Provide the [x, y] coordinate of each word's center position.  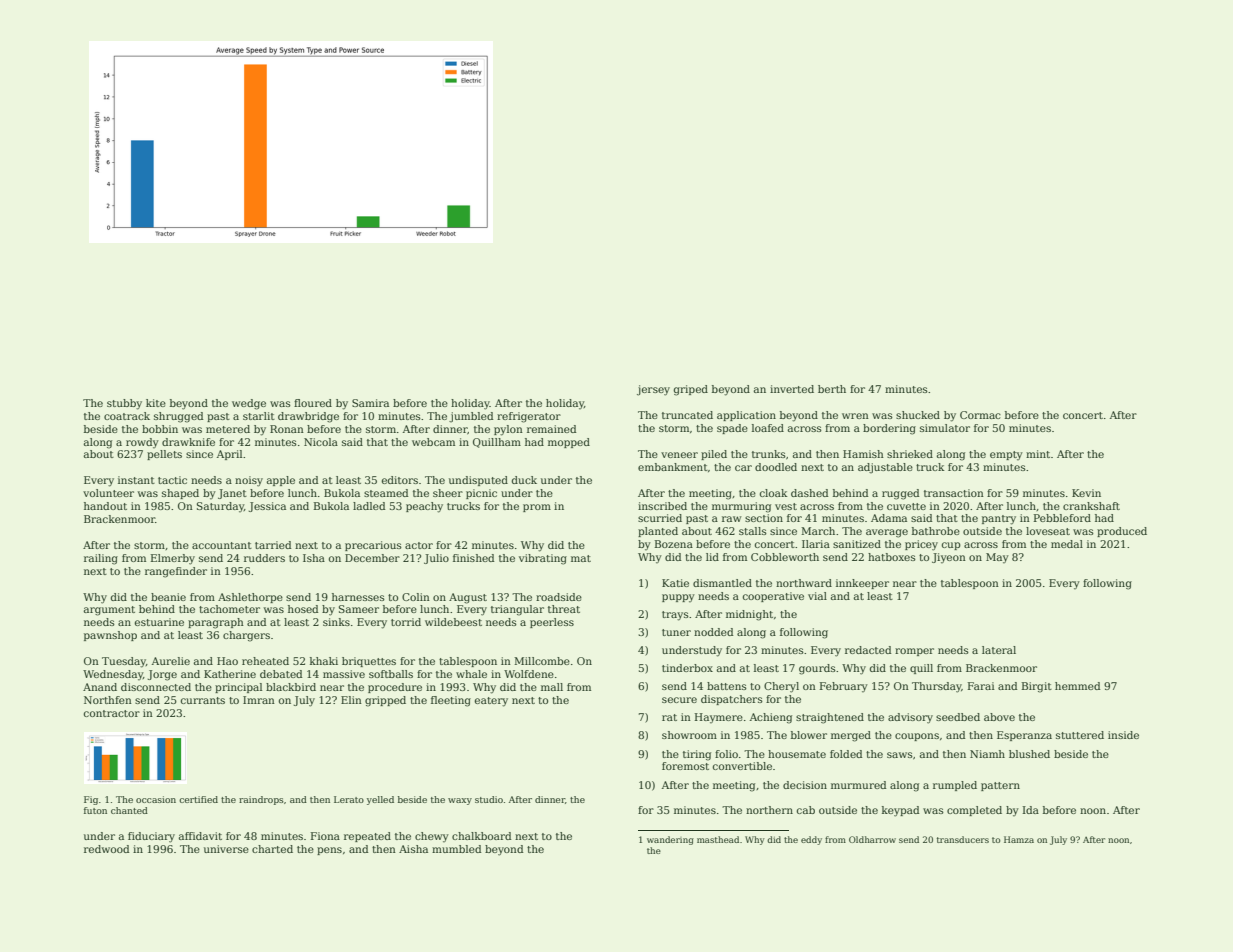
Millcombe [542, 661]
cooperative [773, 597]
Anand [100, 687]
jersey [653, 390]
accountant [222, 545]
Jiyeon [949, 558]
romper [914, 652]
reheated [265, 661]
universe [226, 849]
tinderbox [687, 668]
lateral [999, 650]
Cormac [980, 415]
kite [156, 403]
